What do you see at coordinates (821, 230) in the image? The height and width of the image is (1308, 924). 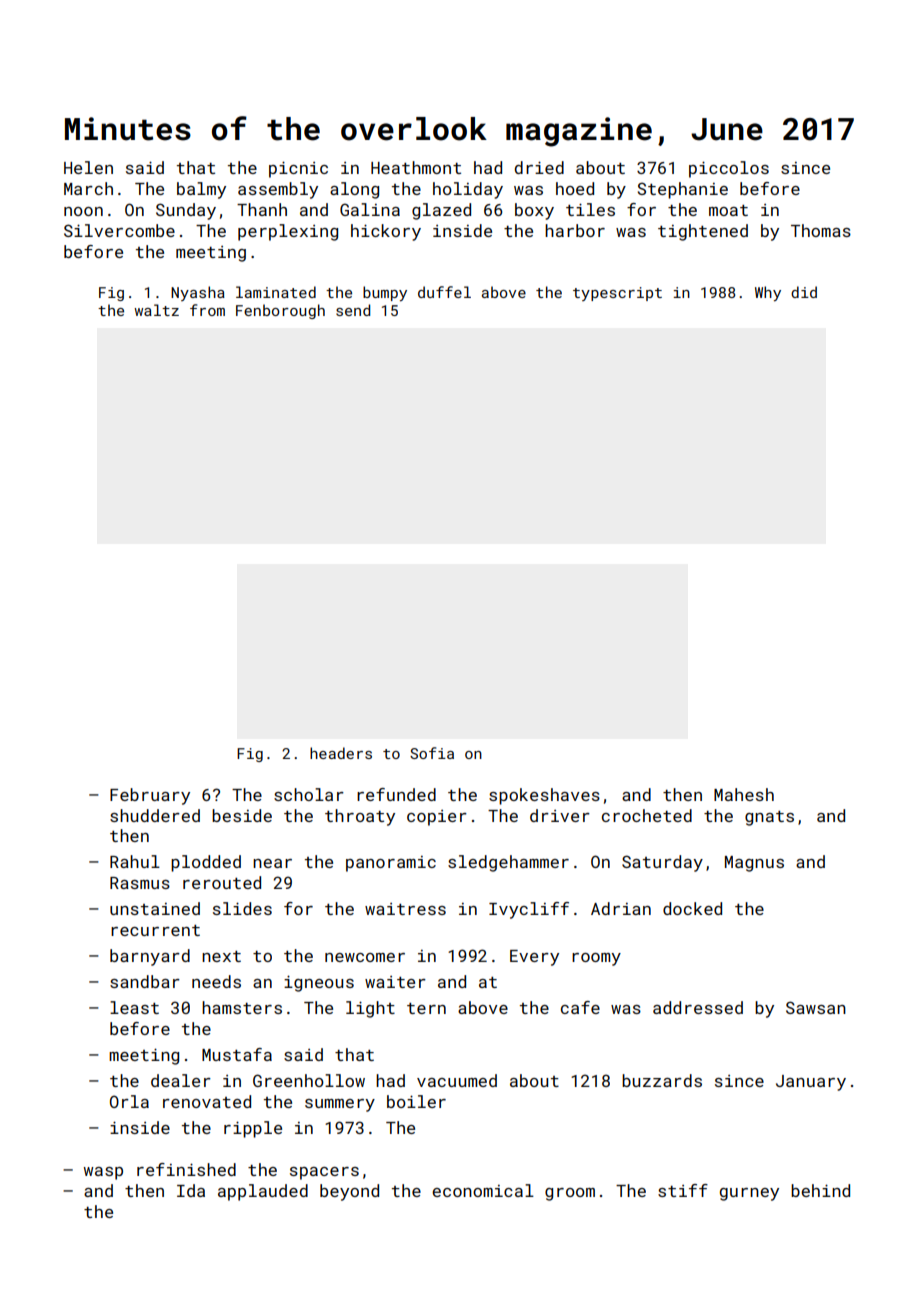 I see `Thomas` at bounding box center [821, 230].
